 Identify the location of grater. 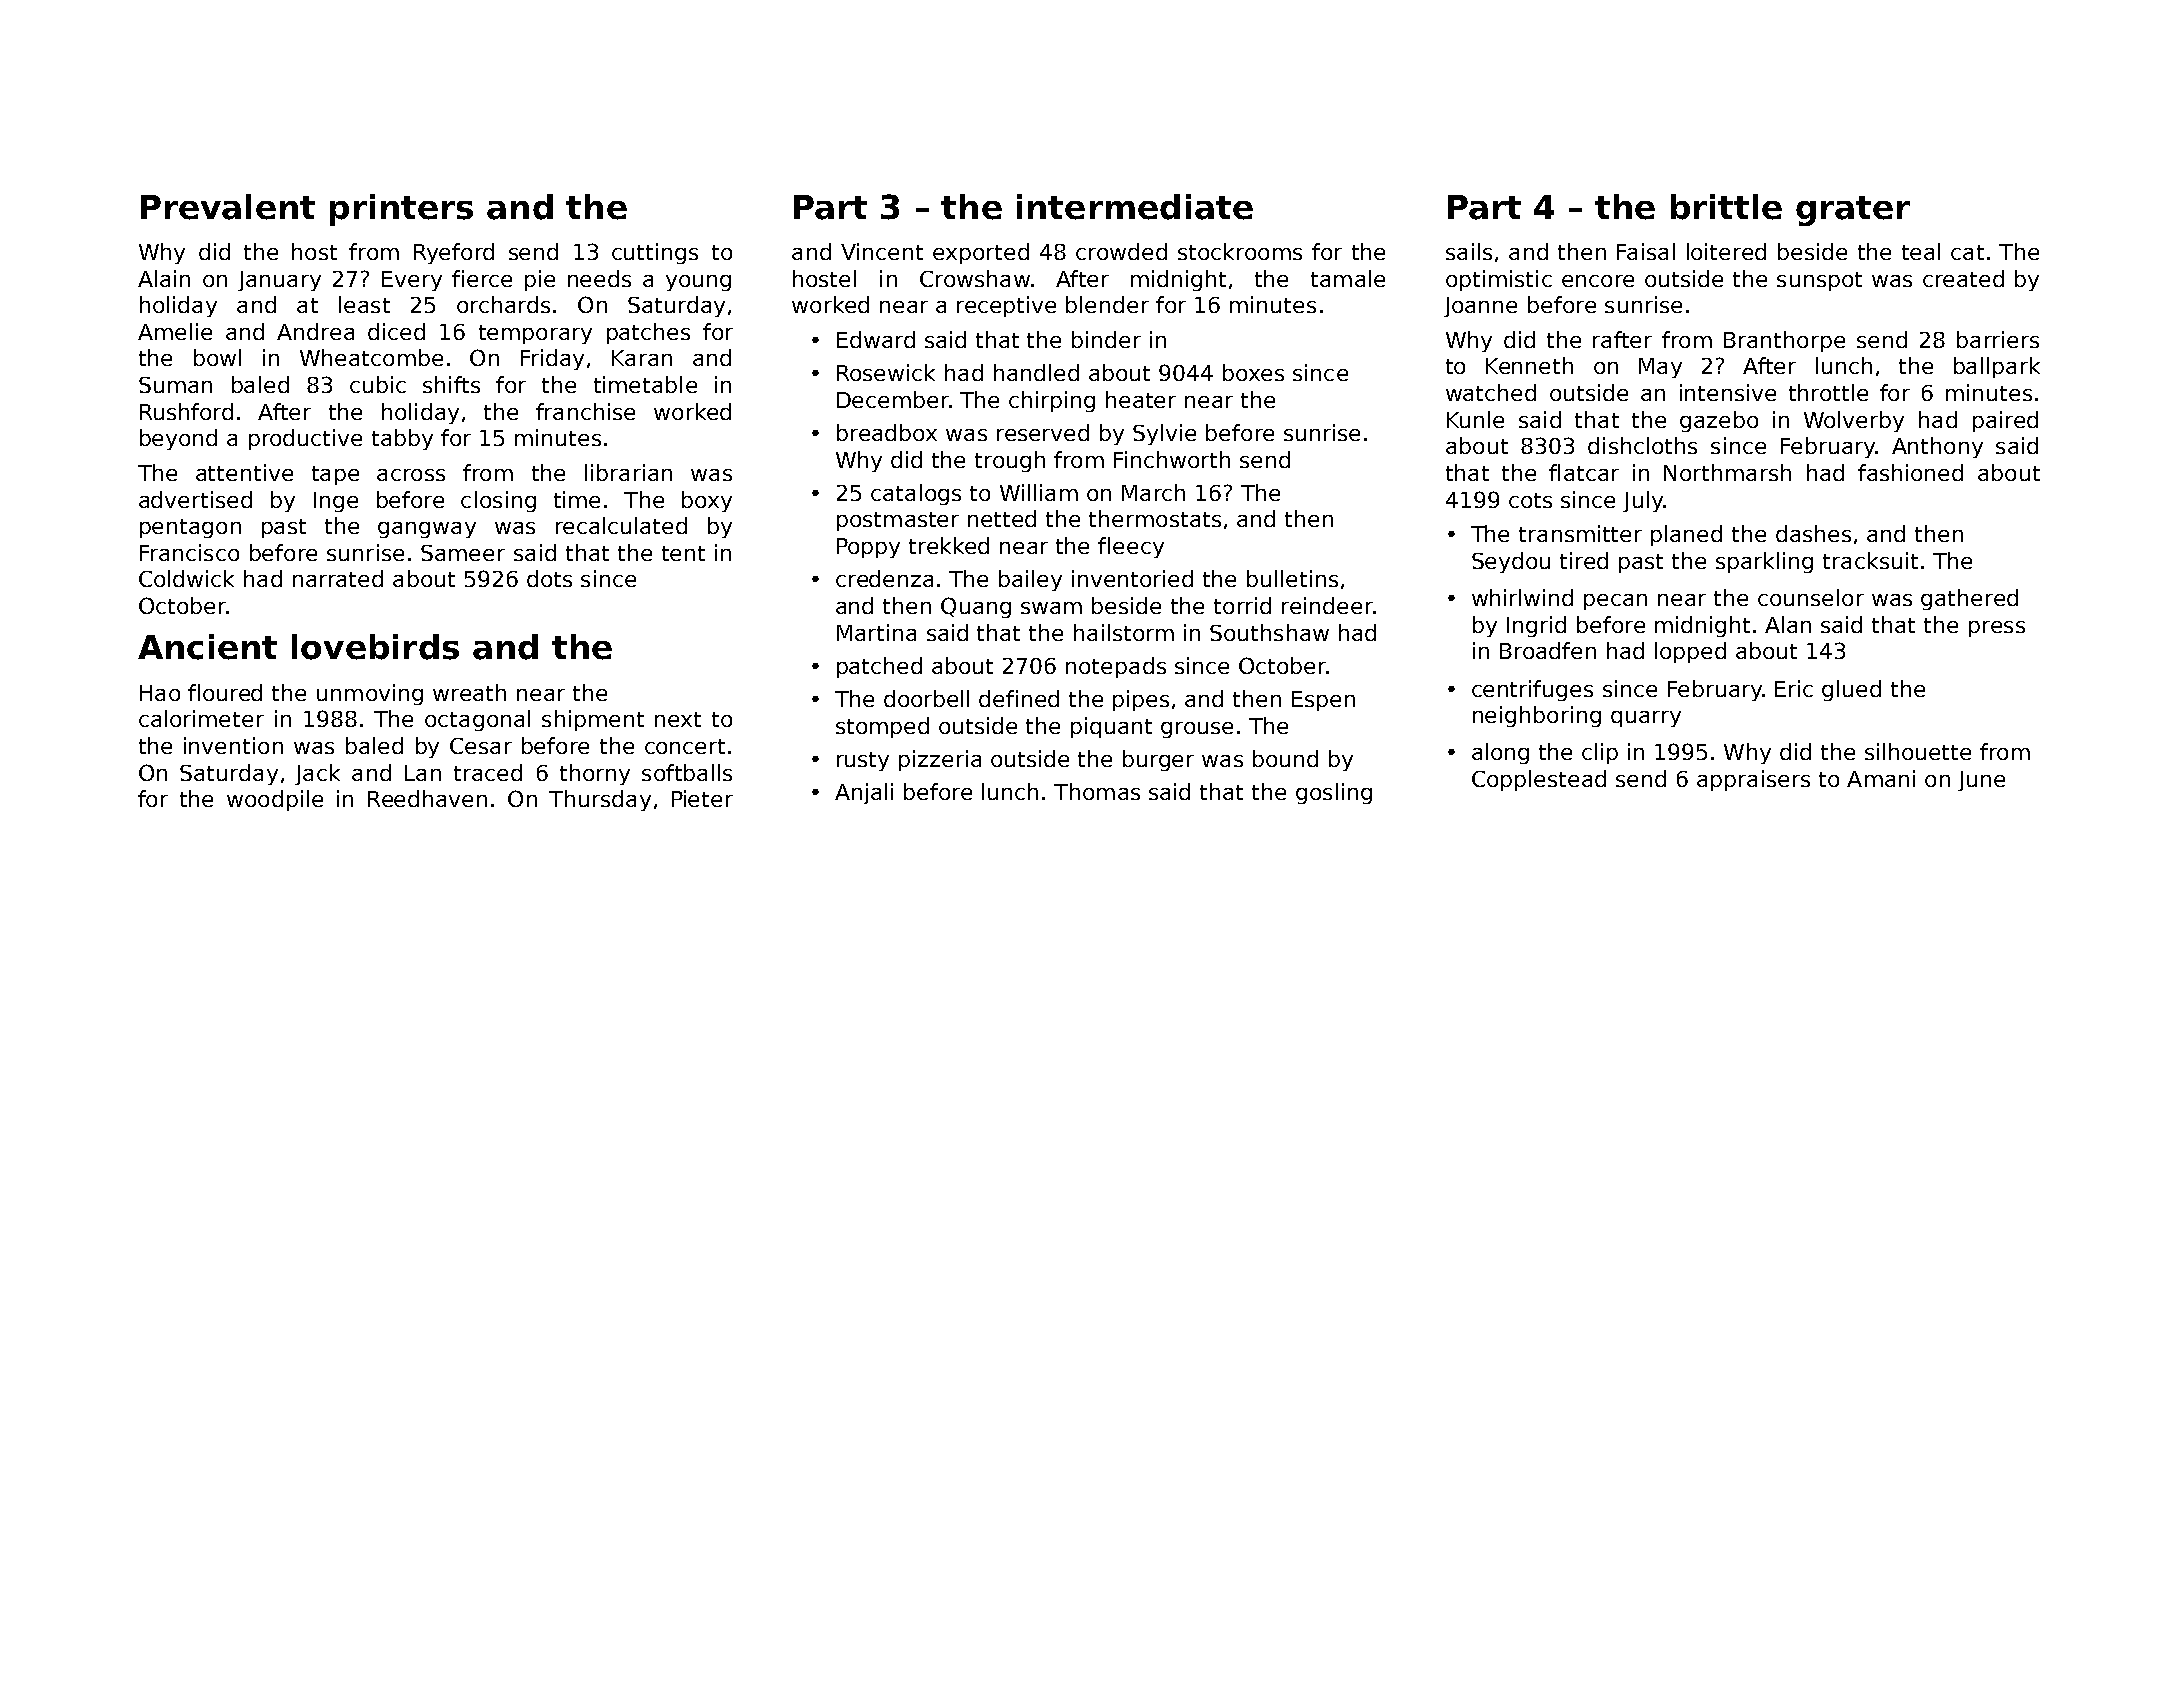
(1853, 211).
